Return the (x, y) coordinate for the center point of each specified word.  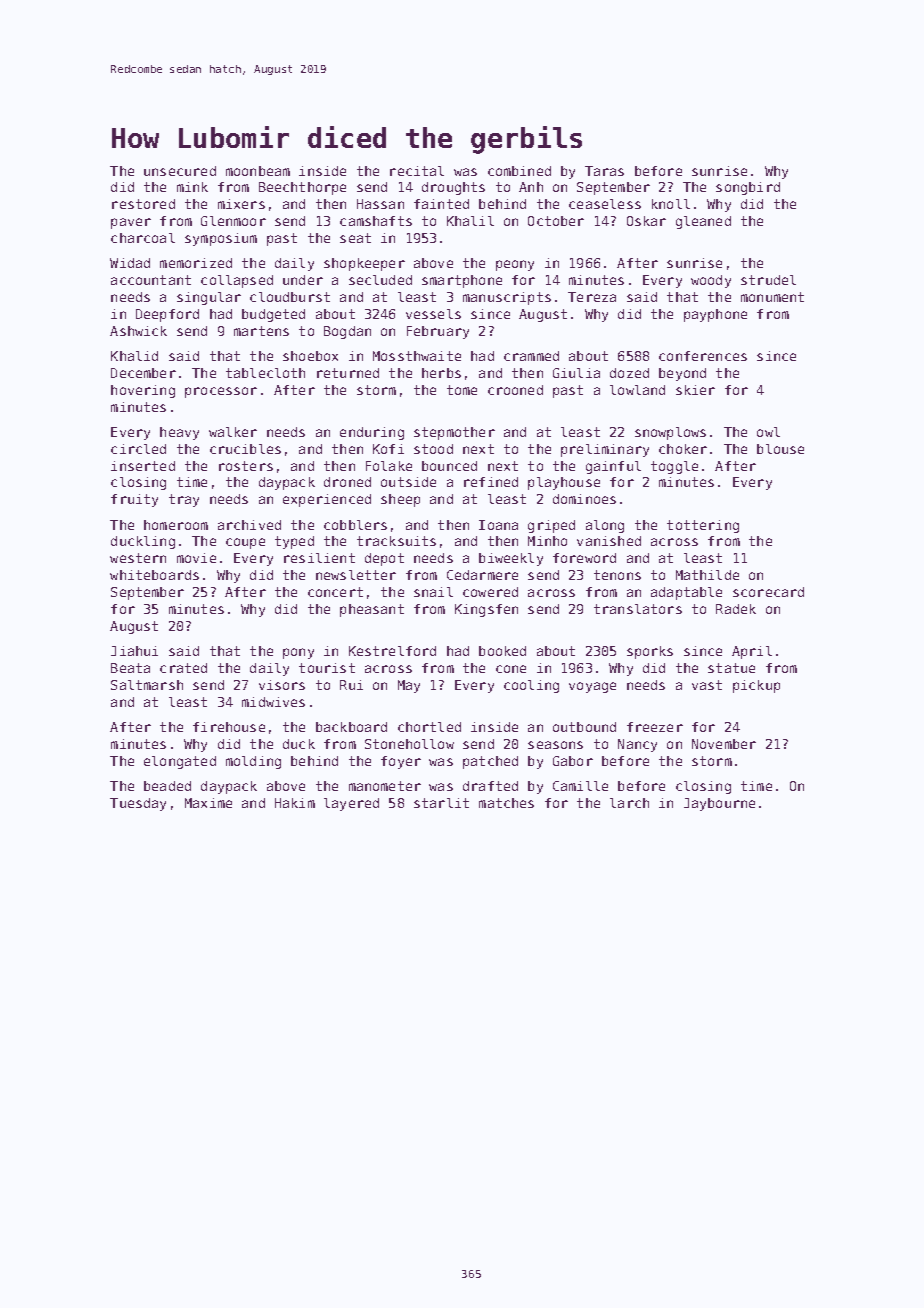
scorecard (768, 592)
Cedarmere (482, 575)
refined (491, 482)
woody (711, 281)
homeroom (176, 525)
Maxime (208, 803)
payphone (715, 315)
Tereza (592, 297)
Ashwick (138, 331)
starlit (441, 803)
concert (335, 592)
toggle (674, 467)
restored (143, 204)
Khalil (470, 221)
